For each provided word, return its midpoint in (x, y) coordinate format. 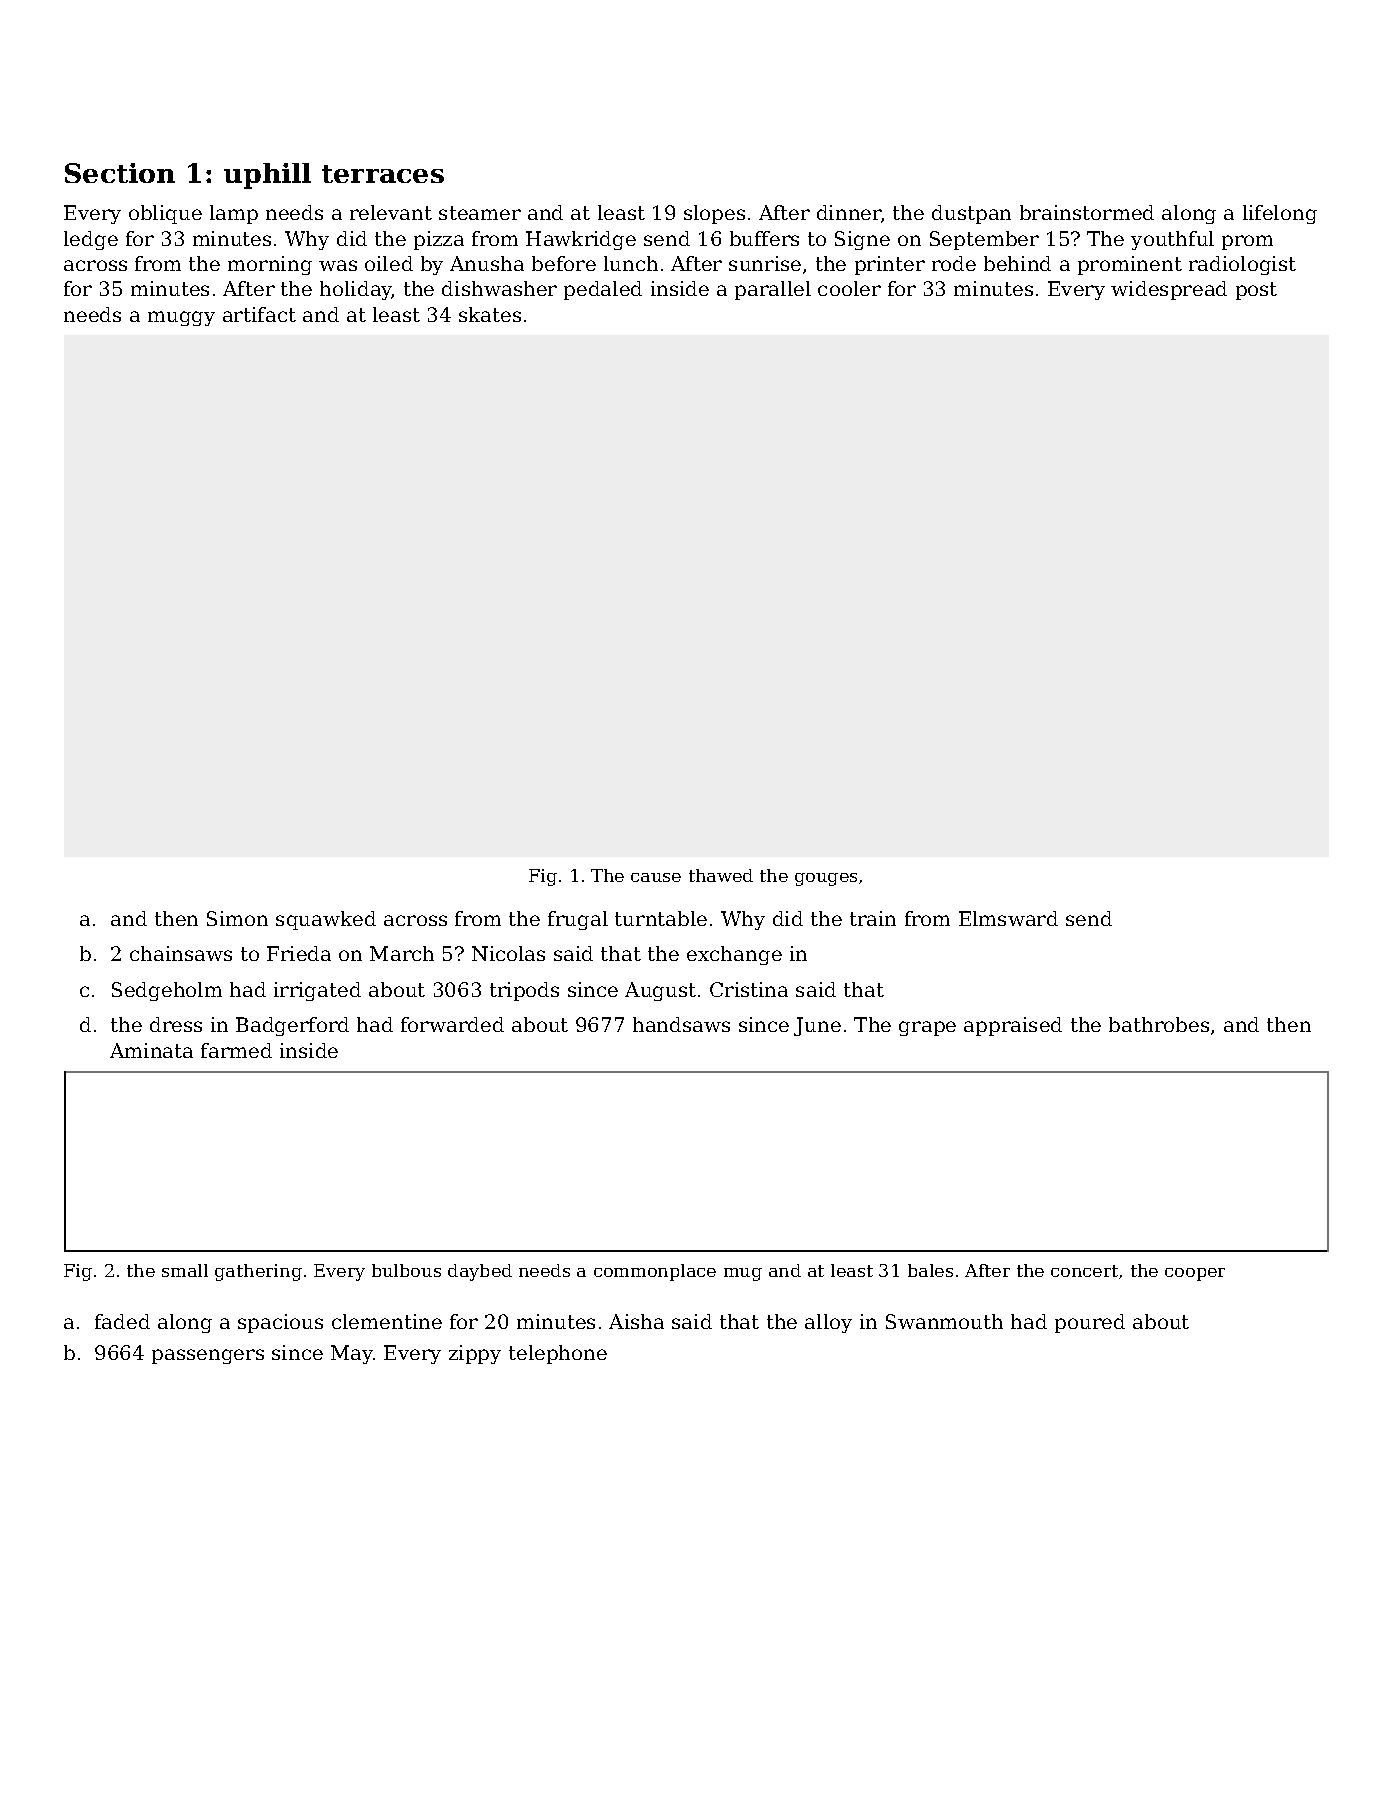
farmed (236, 1050)
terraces (383, 174)
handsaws (681, 1024)
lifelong (1280, 214)
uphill (267, 176)
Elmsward (1008, 918)
